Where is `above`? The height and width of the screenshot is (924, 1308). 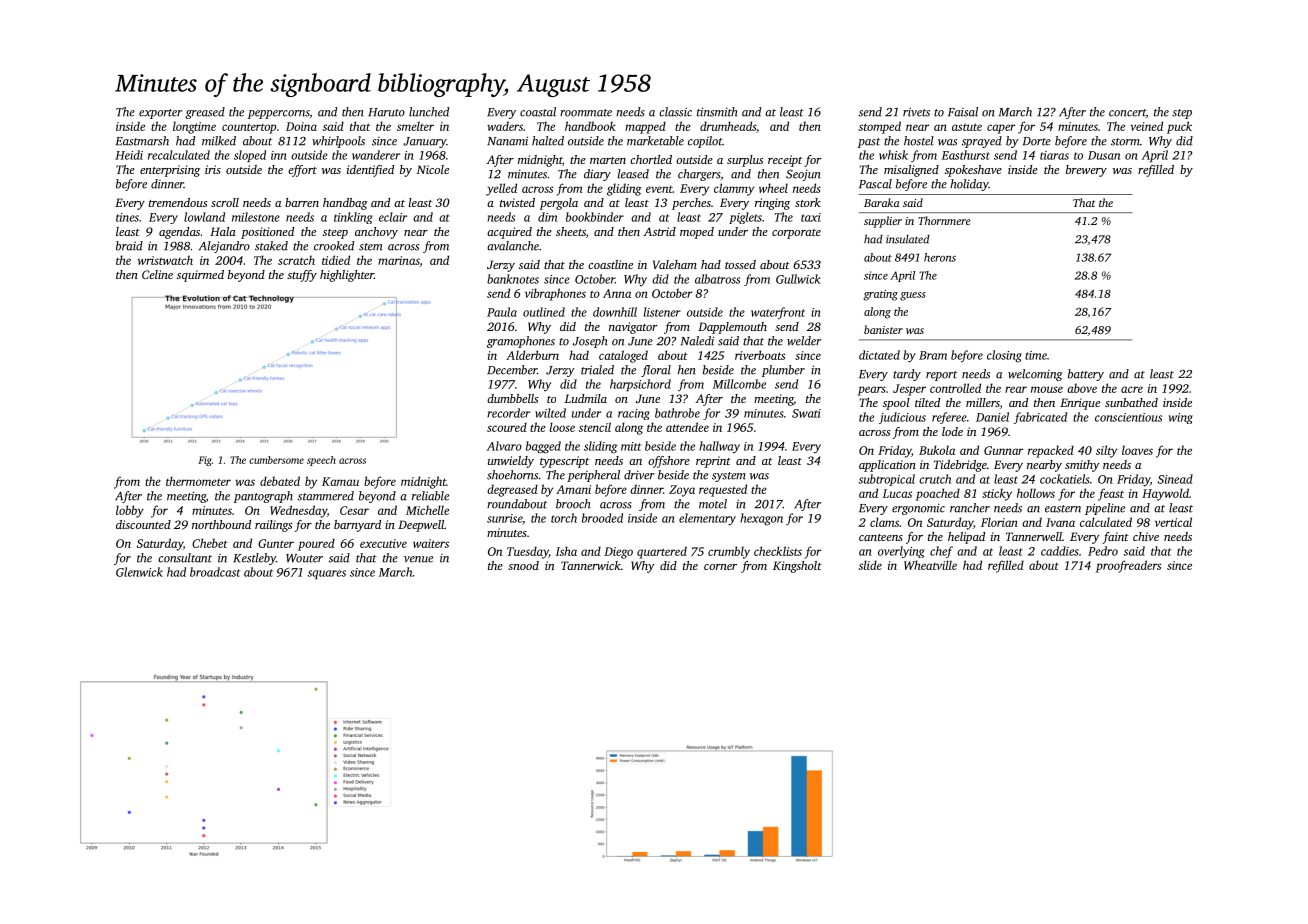
above is located at coordinates (1082, 388).
